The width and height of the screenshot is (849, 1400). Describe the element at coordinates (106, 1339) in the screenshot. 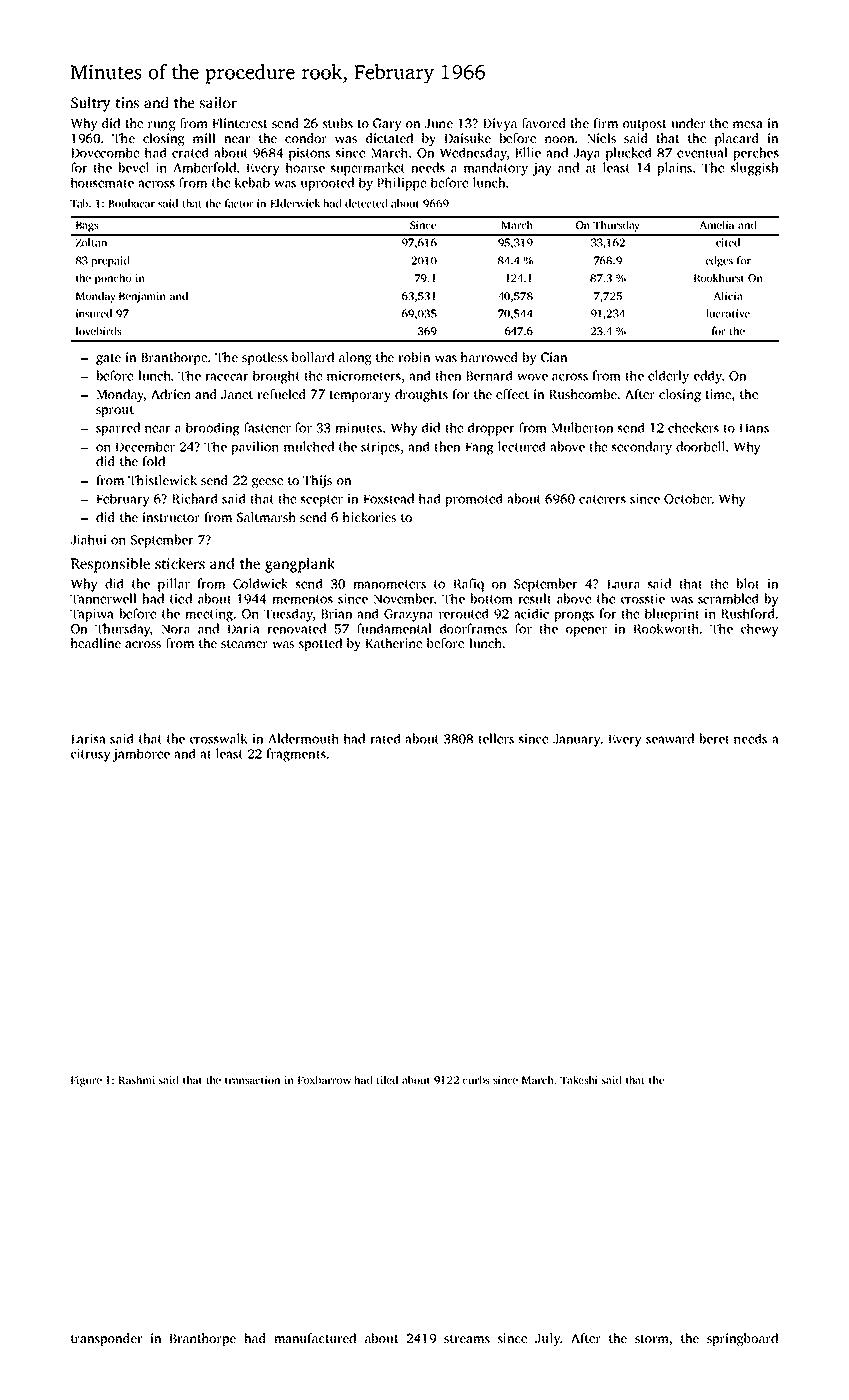

I see `transponder` at that location.
